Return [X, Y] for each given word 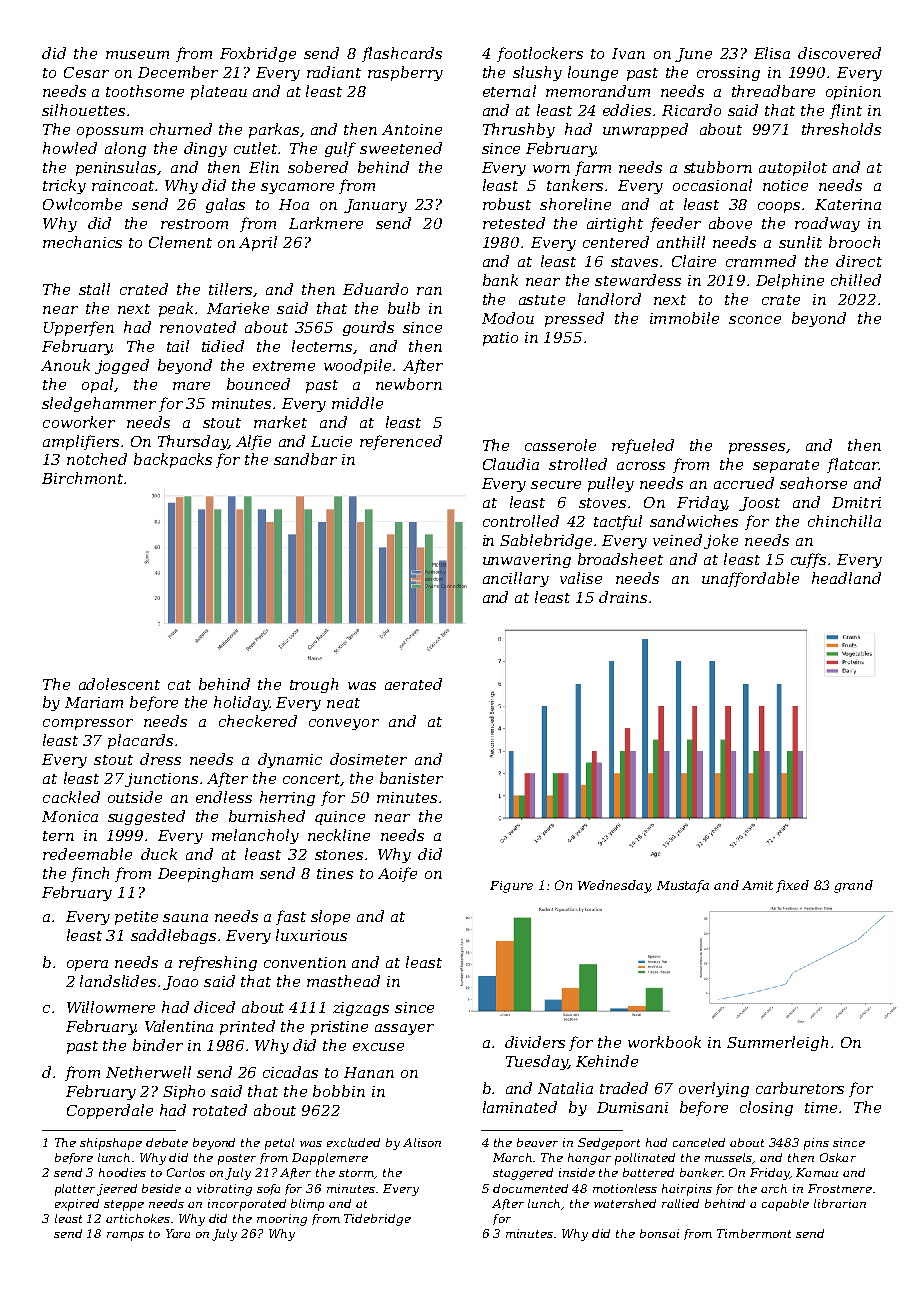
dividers [535, 1042]
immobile [684, 318]
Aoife [397, 874]
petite [136, 918]
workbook [664, 1042]
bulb [404, 308]
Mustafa [683, 886]
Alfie [253, 442]
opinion [853, 93]
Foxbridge [258, 54]
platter [75, 1190]
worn [551, 169]
